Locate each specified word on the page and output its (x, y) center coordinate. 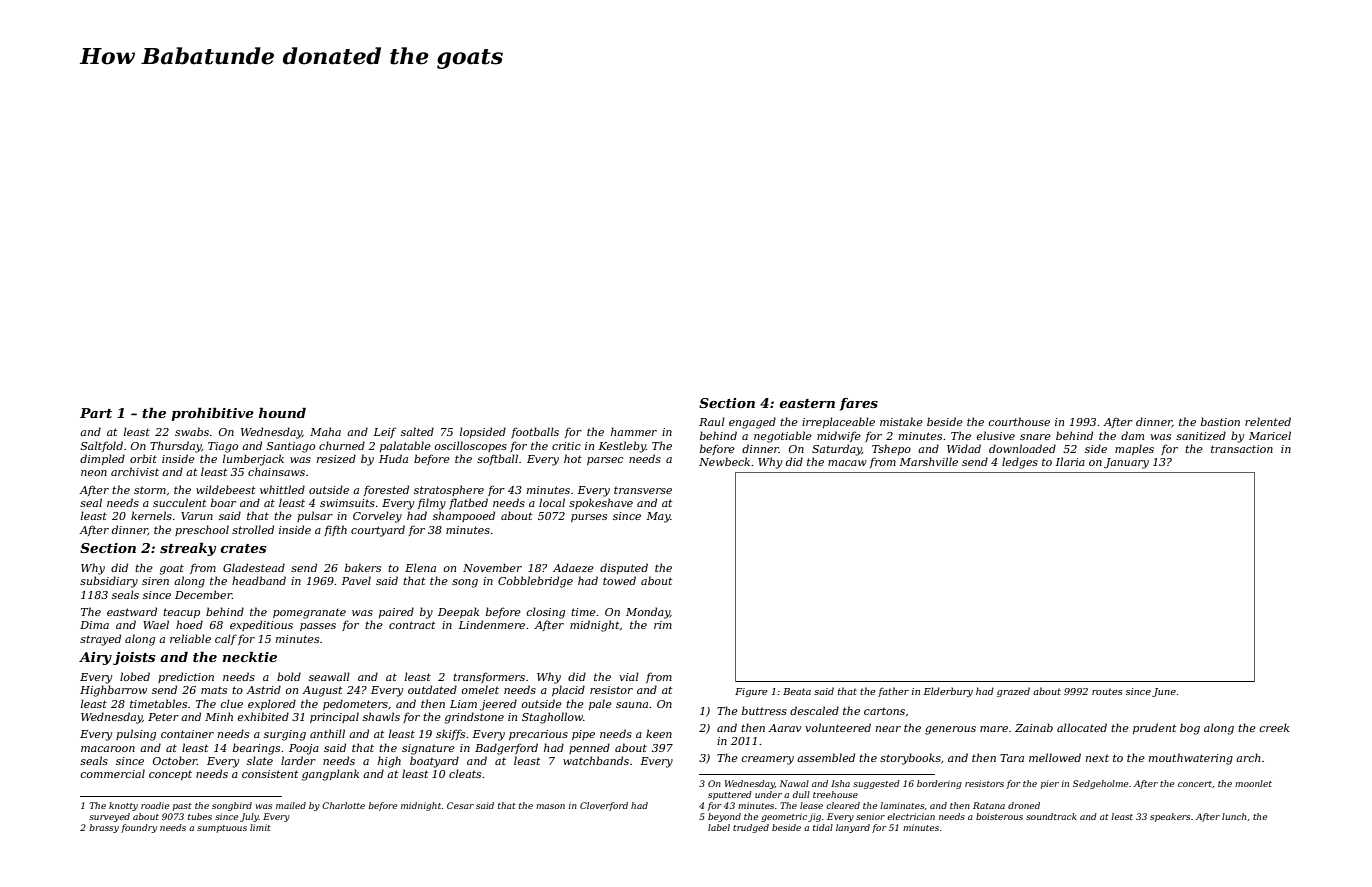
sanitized (1201, 435)
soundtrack (1051, 816)
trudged (751, 828)
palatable (405, 446)
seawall (329, 676)
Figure (751, 692)
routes (1107, 691)
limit (260, 827)
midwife (839, 436)
